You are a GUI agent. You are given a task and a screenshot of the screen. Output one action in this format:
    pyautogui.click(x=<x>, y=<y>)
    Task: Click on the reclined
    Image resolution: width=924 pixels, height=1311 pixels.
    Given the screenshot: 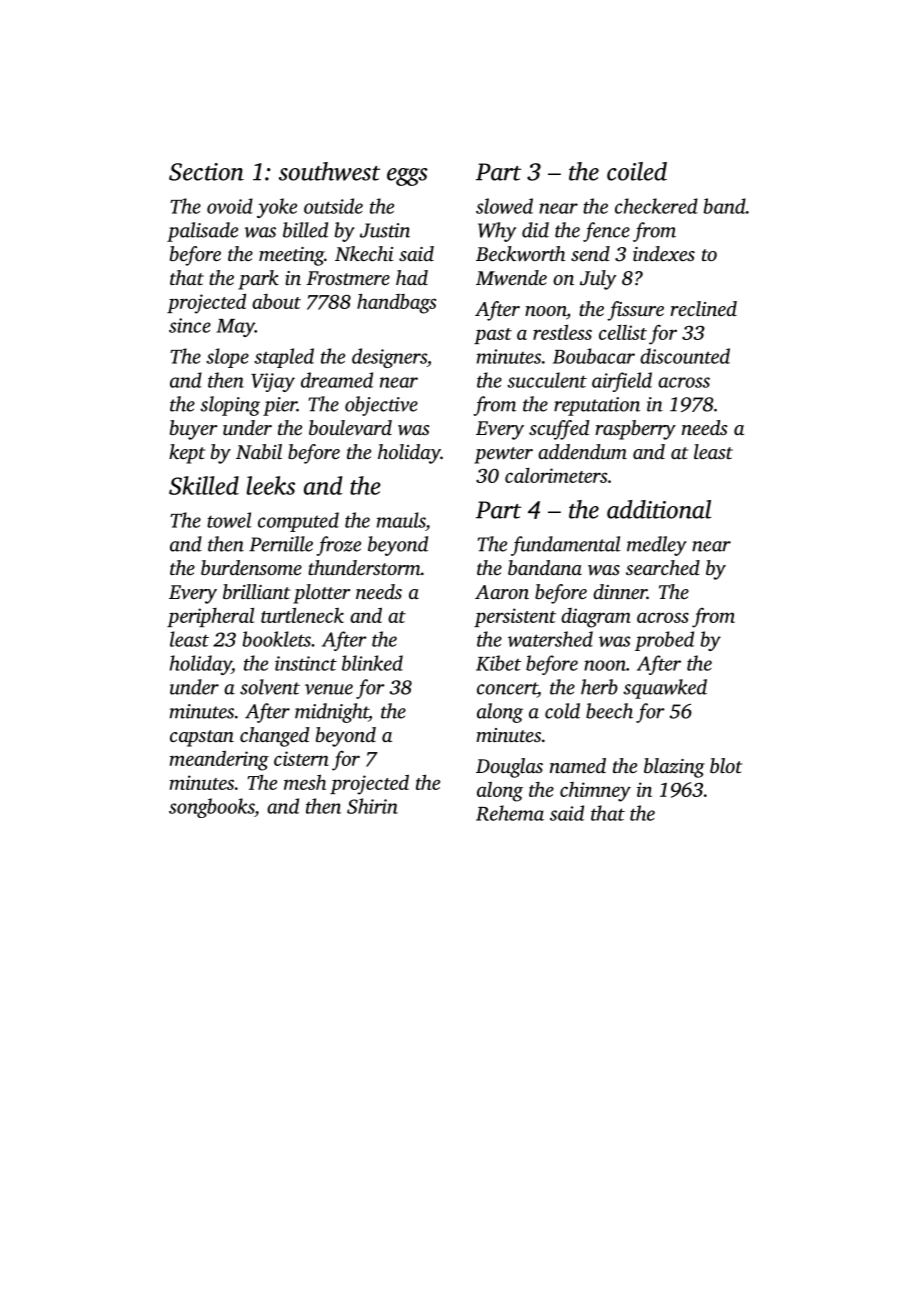 What is the action you would take?
    pyautogui.click(x=703, y=308)
